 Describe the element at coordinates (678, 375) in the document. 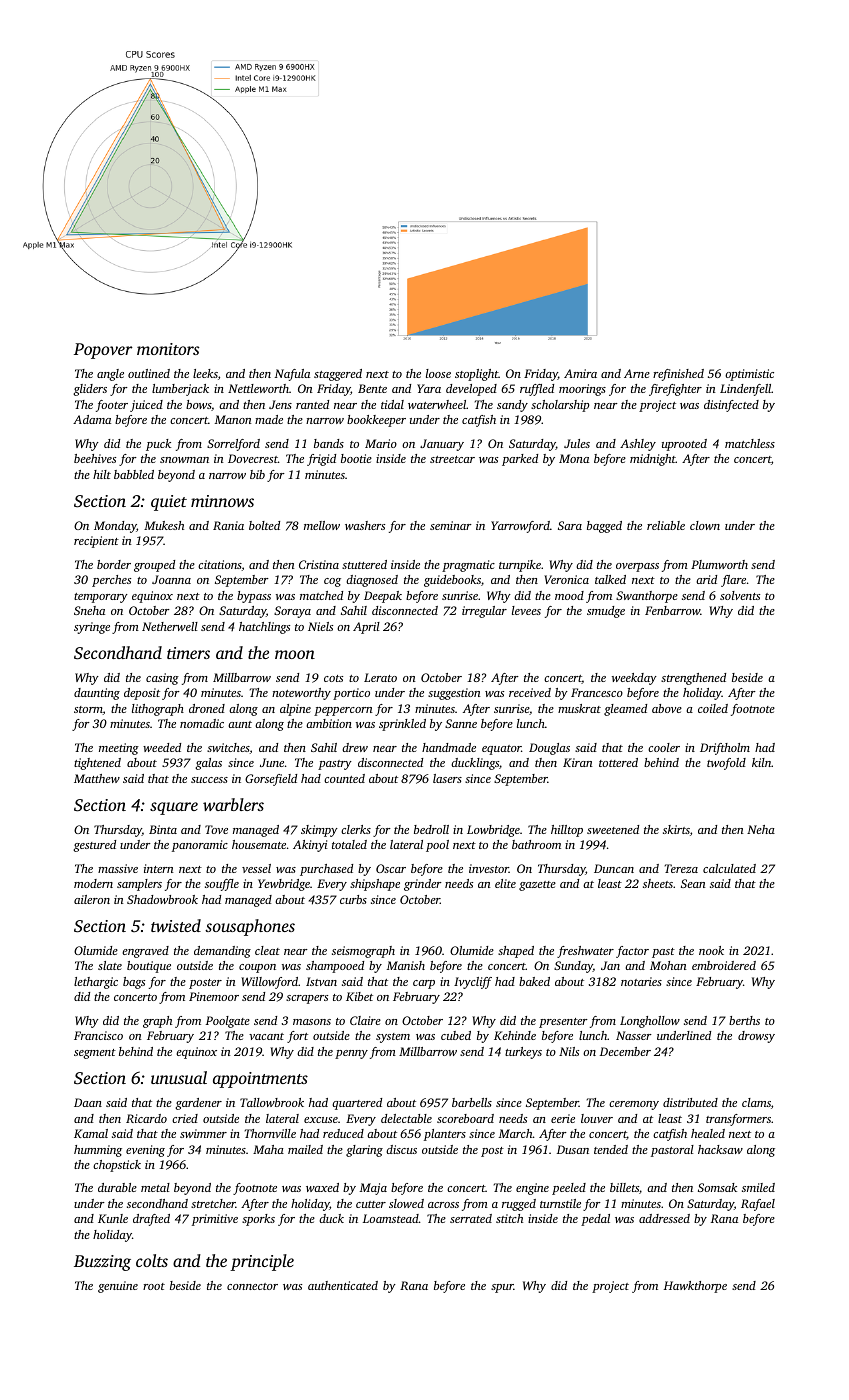

I see `refinished` at that location.
